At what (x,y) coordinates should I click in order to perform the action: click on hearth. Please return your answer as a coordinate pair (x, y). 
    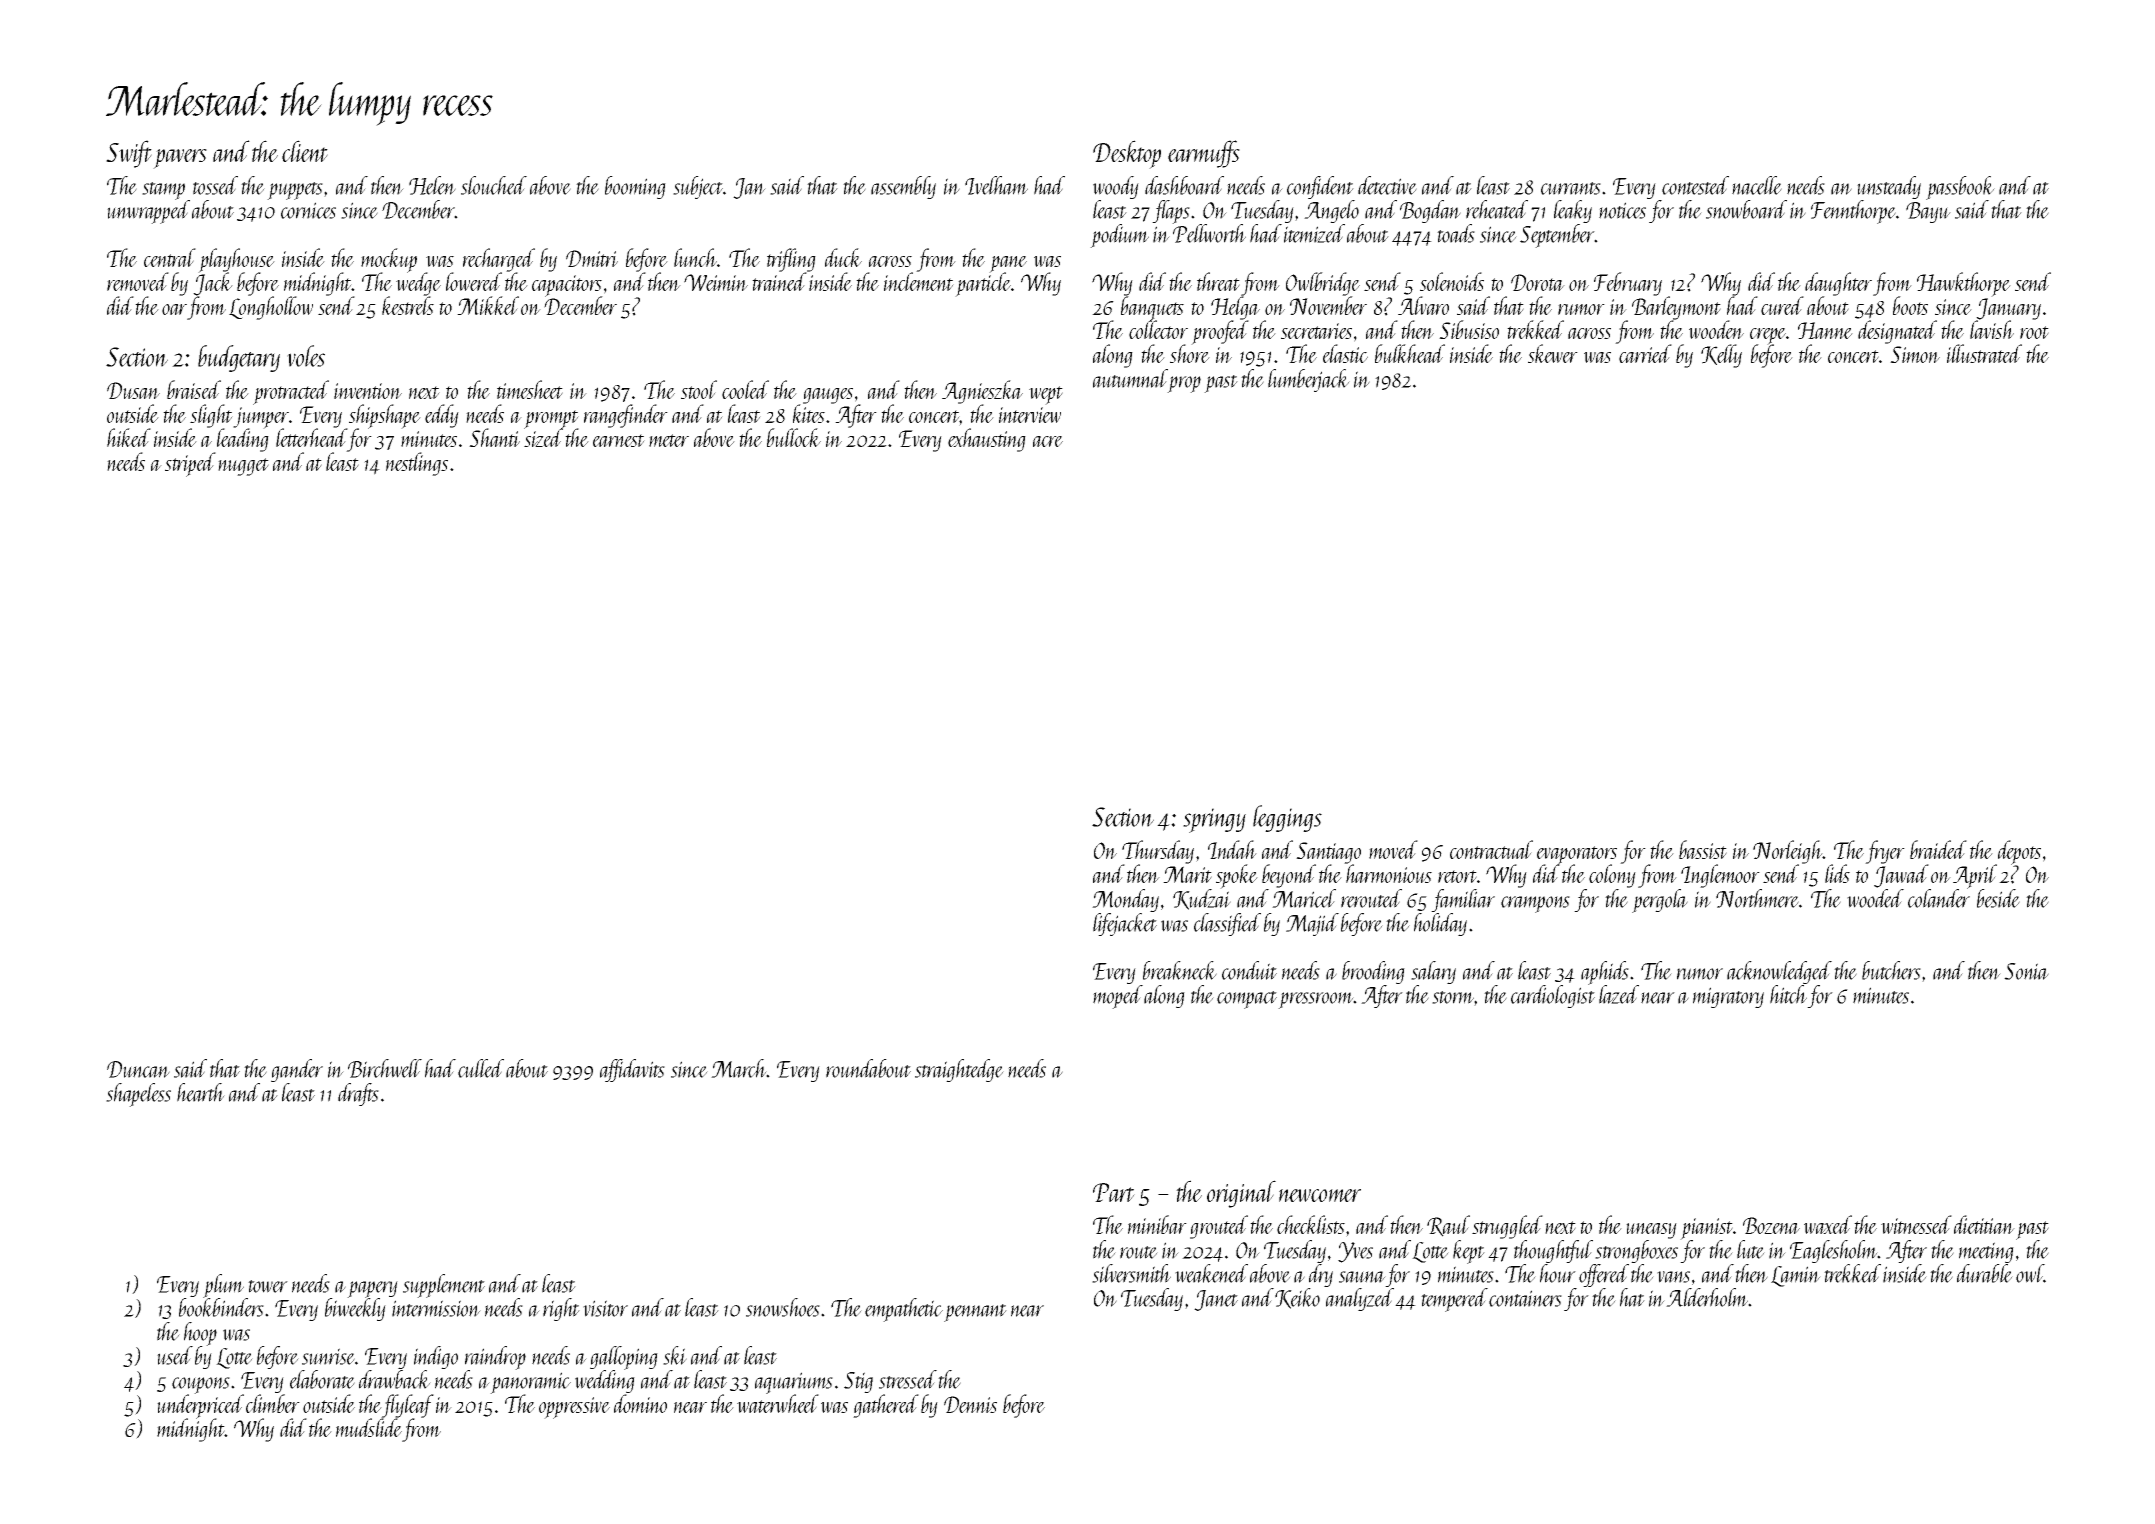
    Looking at the image, I should click on (201, 1092).
